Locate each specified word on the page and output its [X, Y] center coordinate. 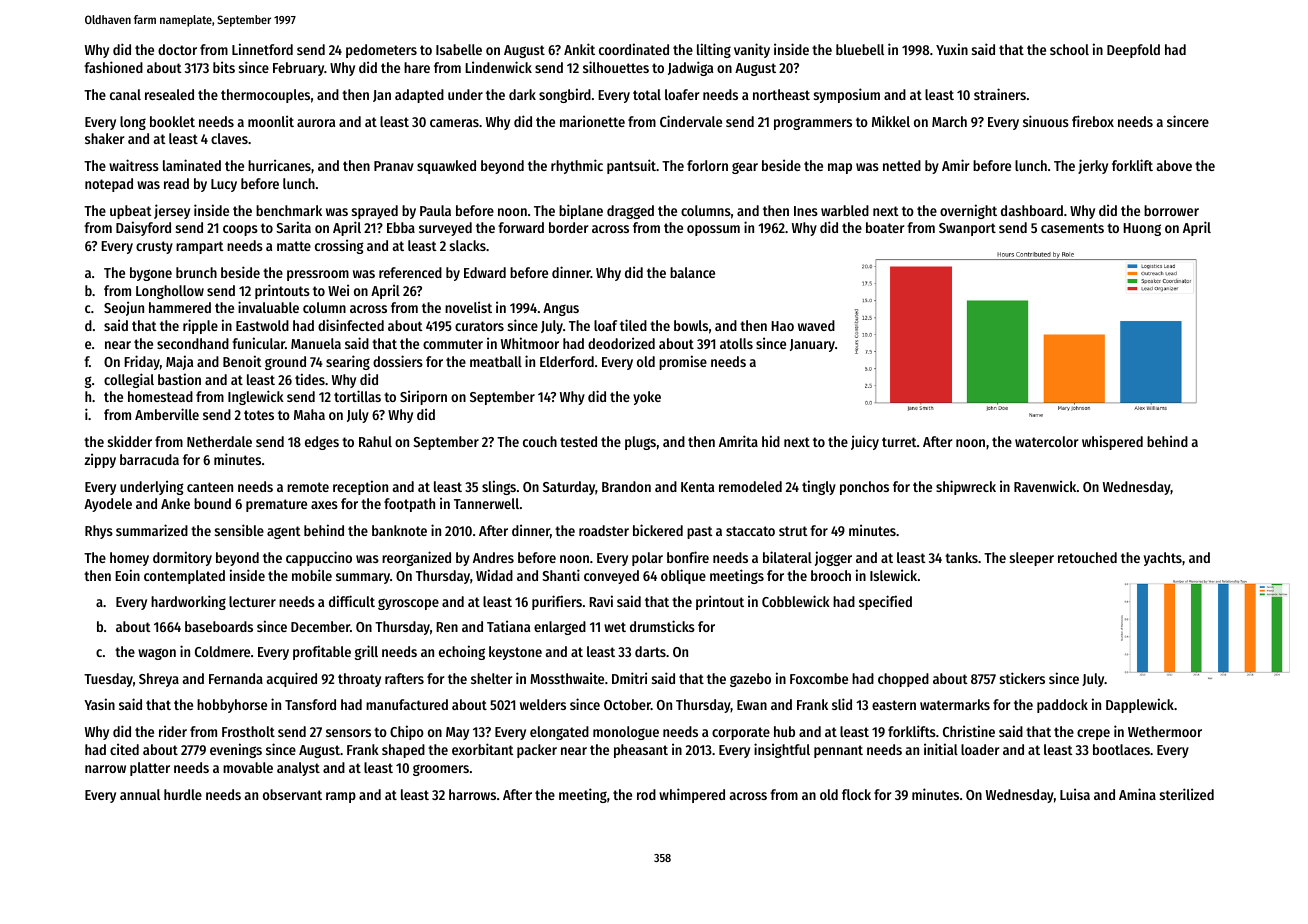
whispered [1112, 442]
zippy [100, 460]
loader [980, 749]
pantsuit [631, 166]
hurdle [183, 794]
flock [856, 794]
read [176, 183]
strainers [1000, 94]
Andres [493, 557]
